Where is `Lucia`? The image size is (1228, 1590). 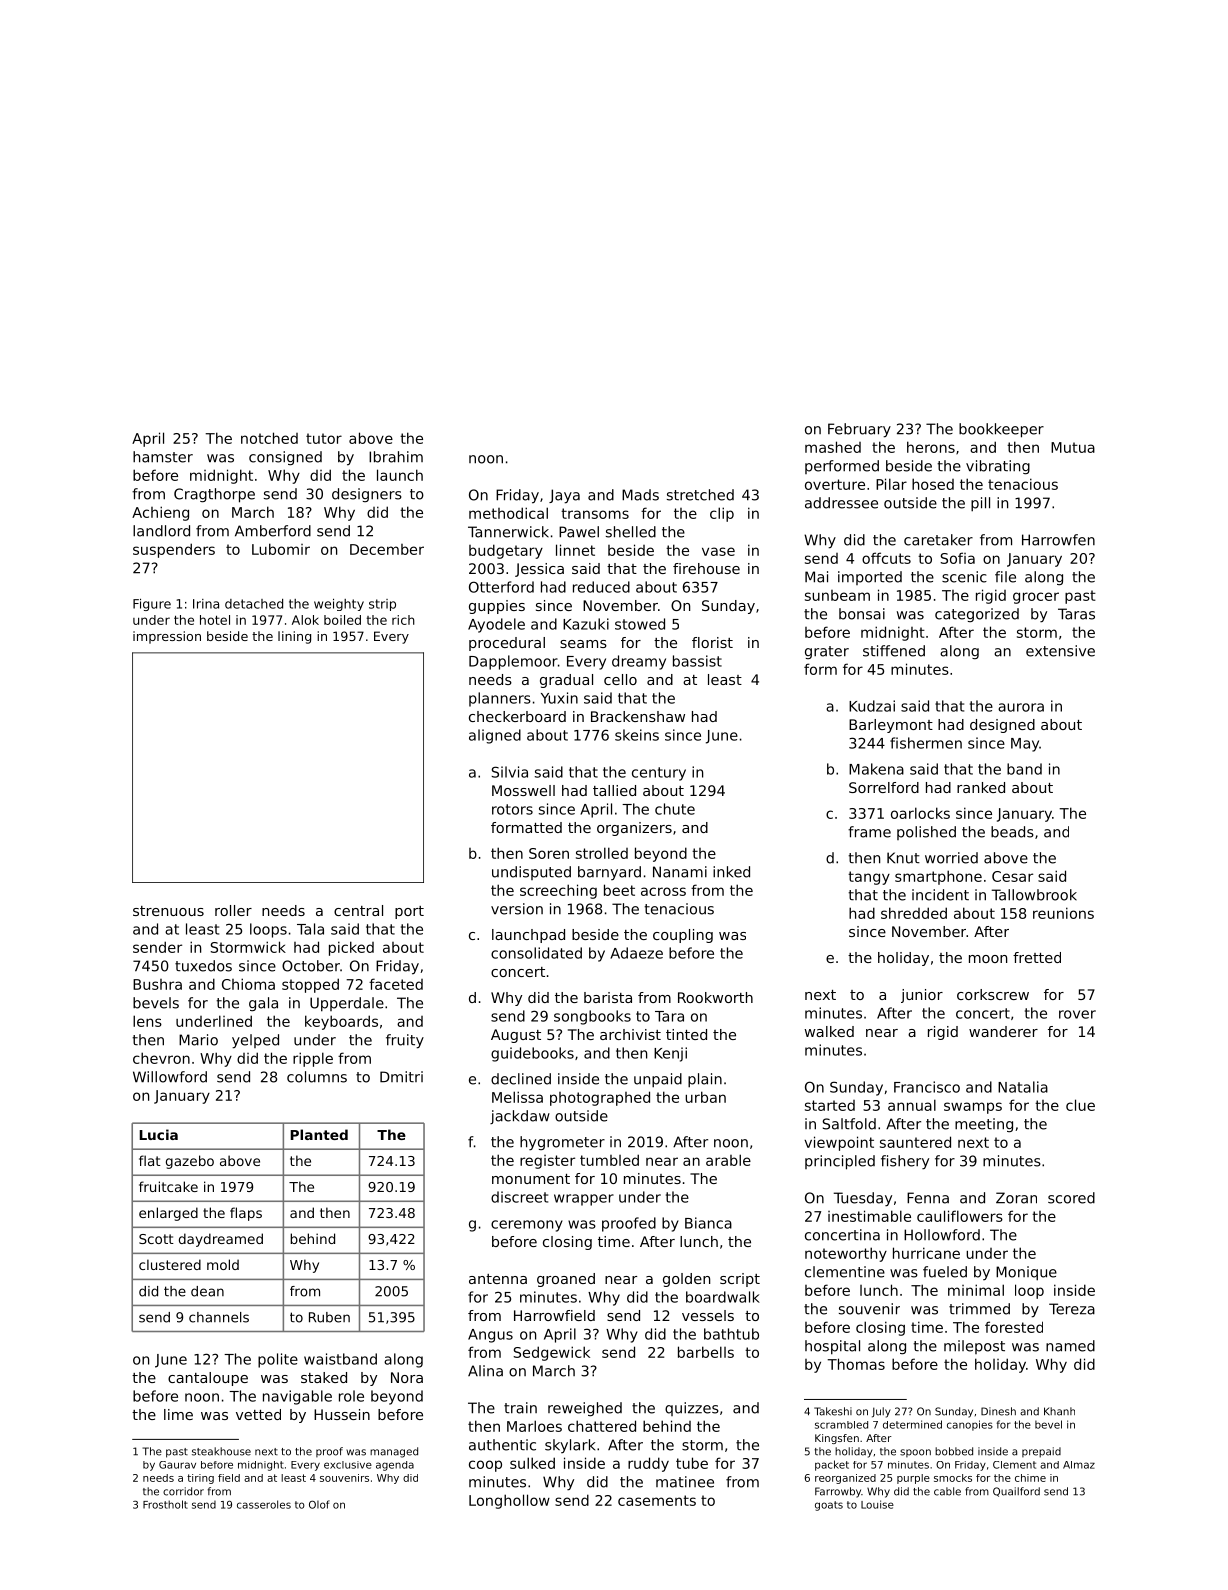 Lucia is located at coordinates (158, 1134).
